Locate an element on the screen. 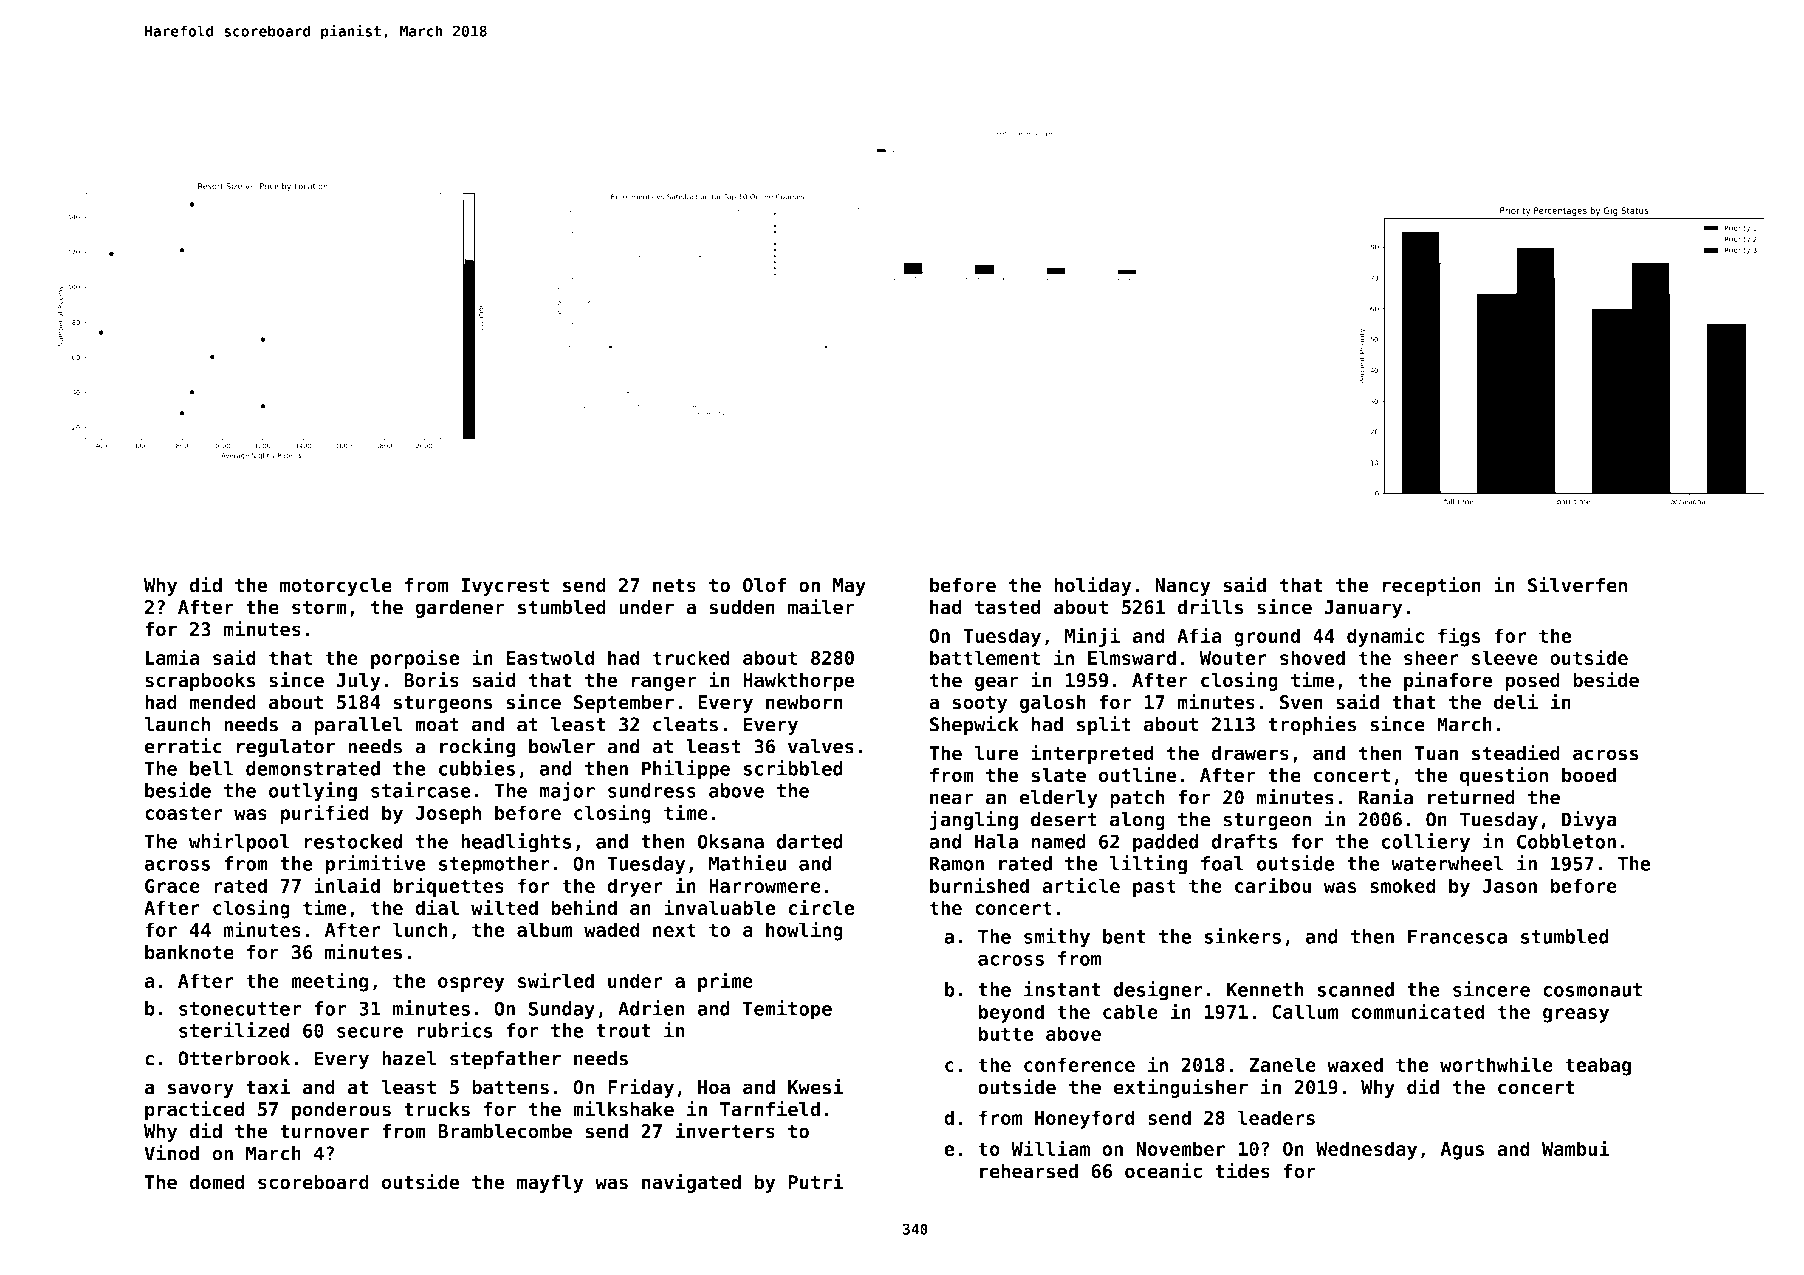  prime is located at coordinates (725, 982).
